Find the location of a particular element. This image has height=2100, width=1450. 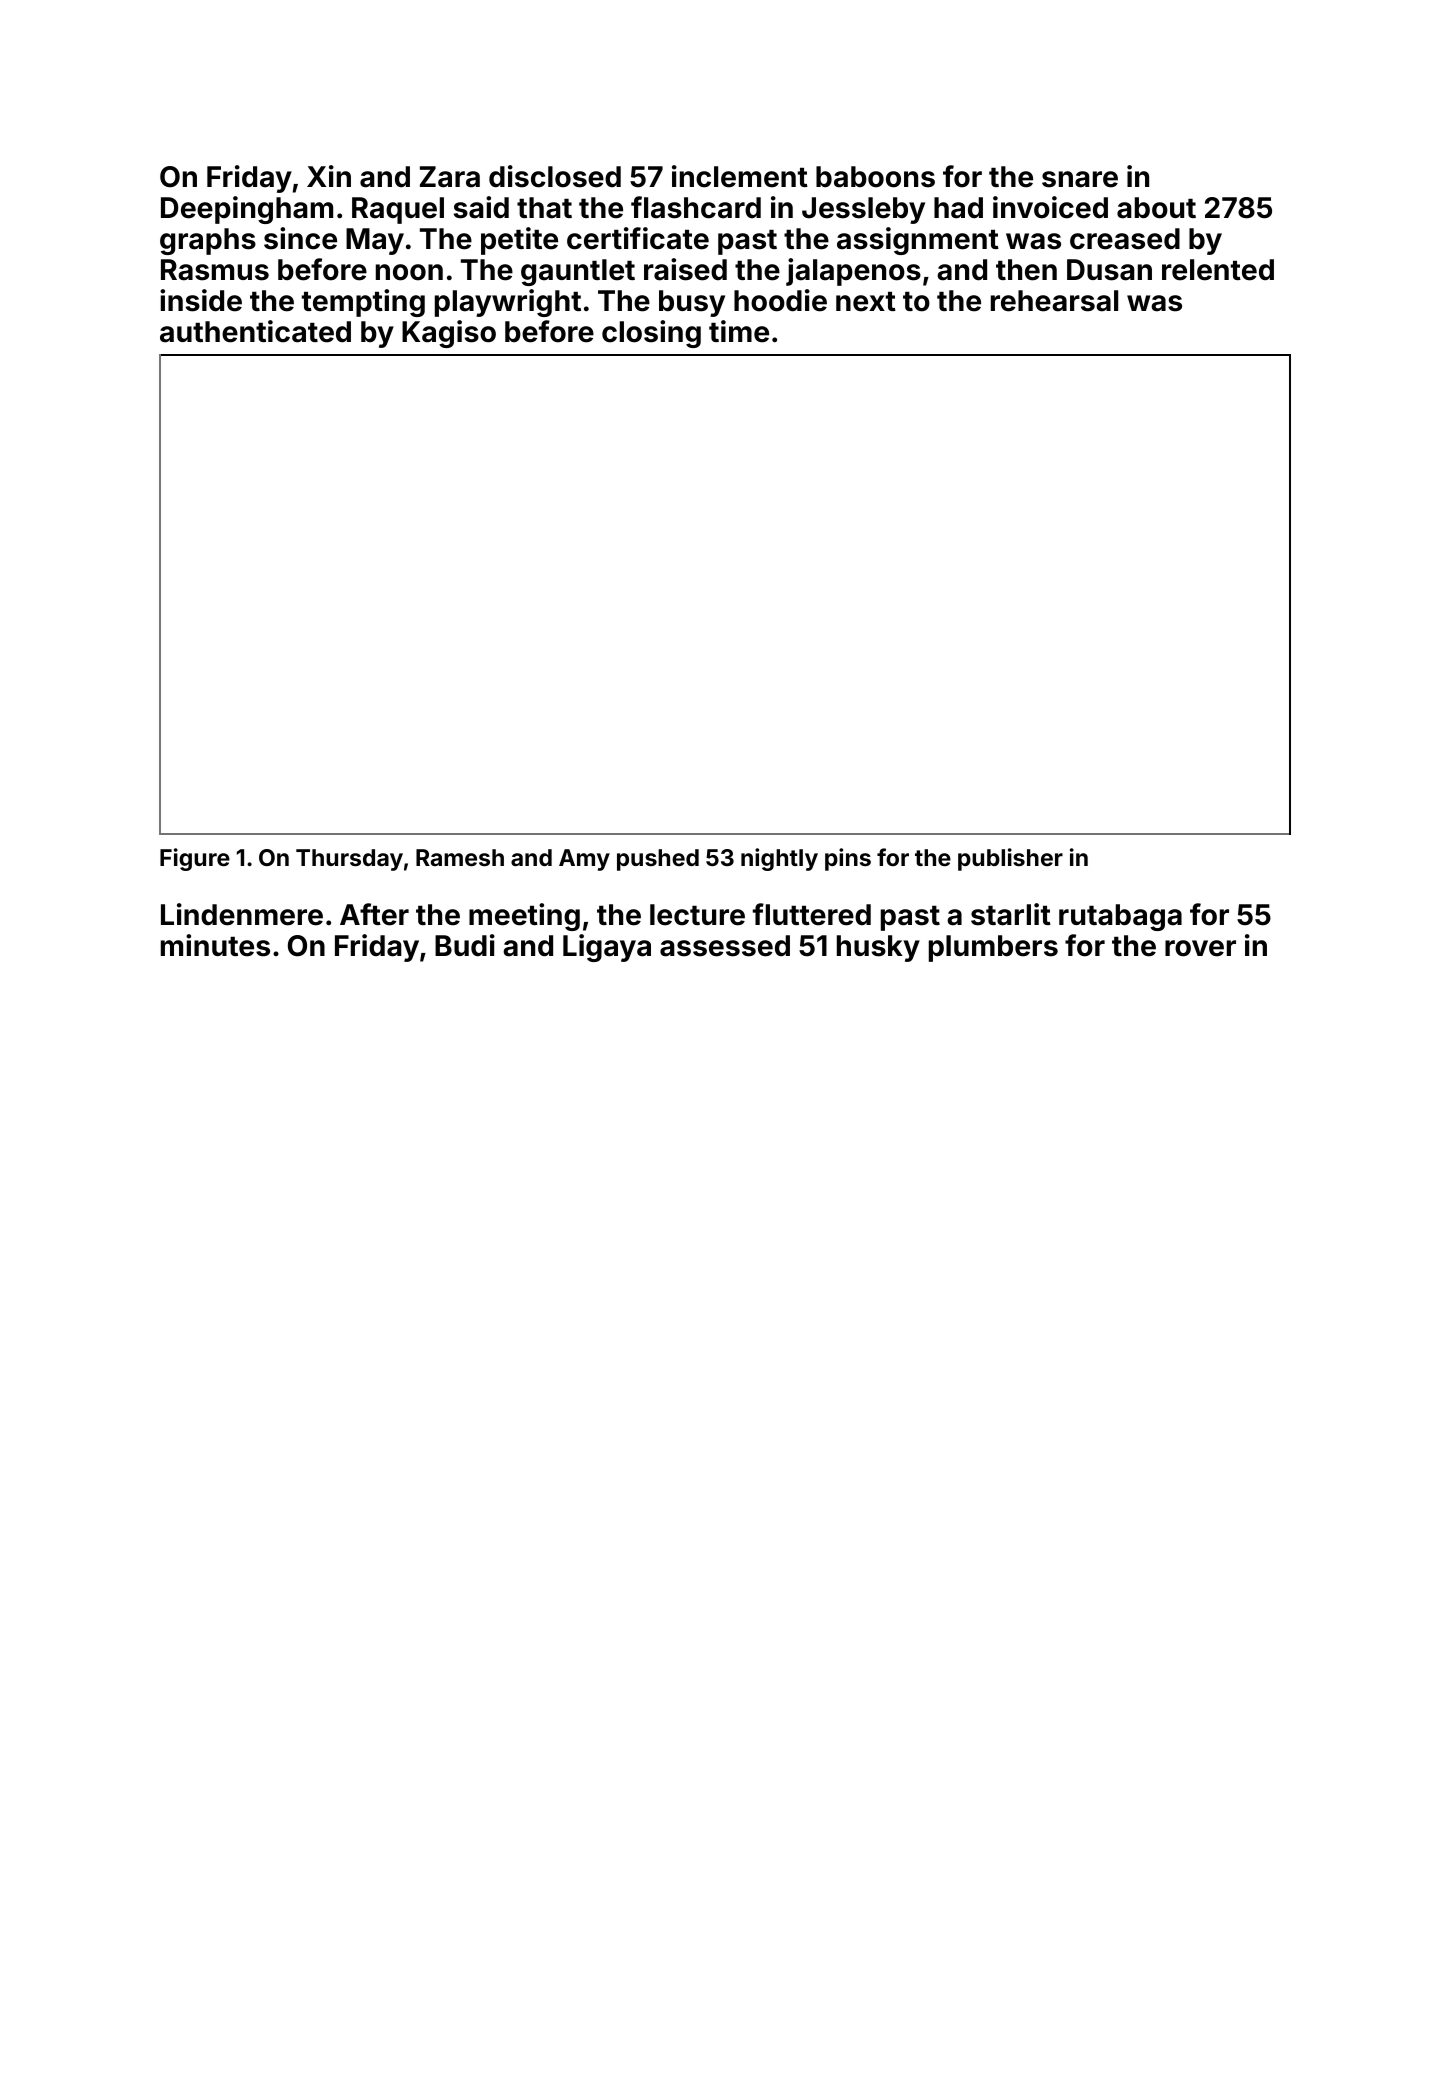

rehearsal is located at coordinates (1054, 301).
